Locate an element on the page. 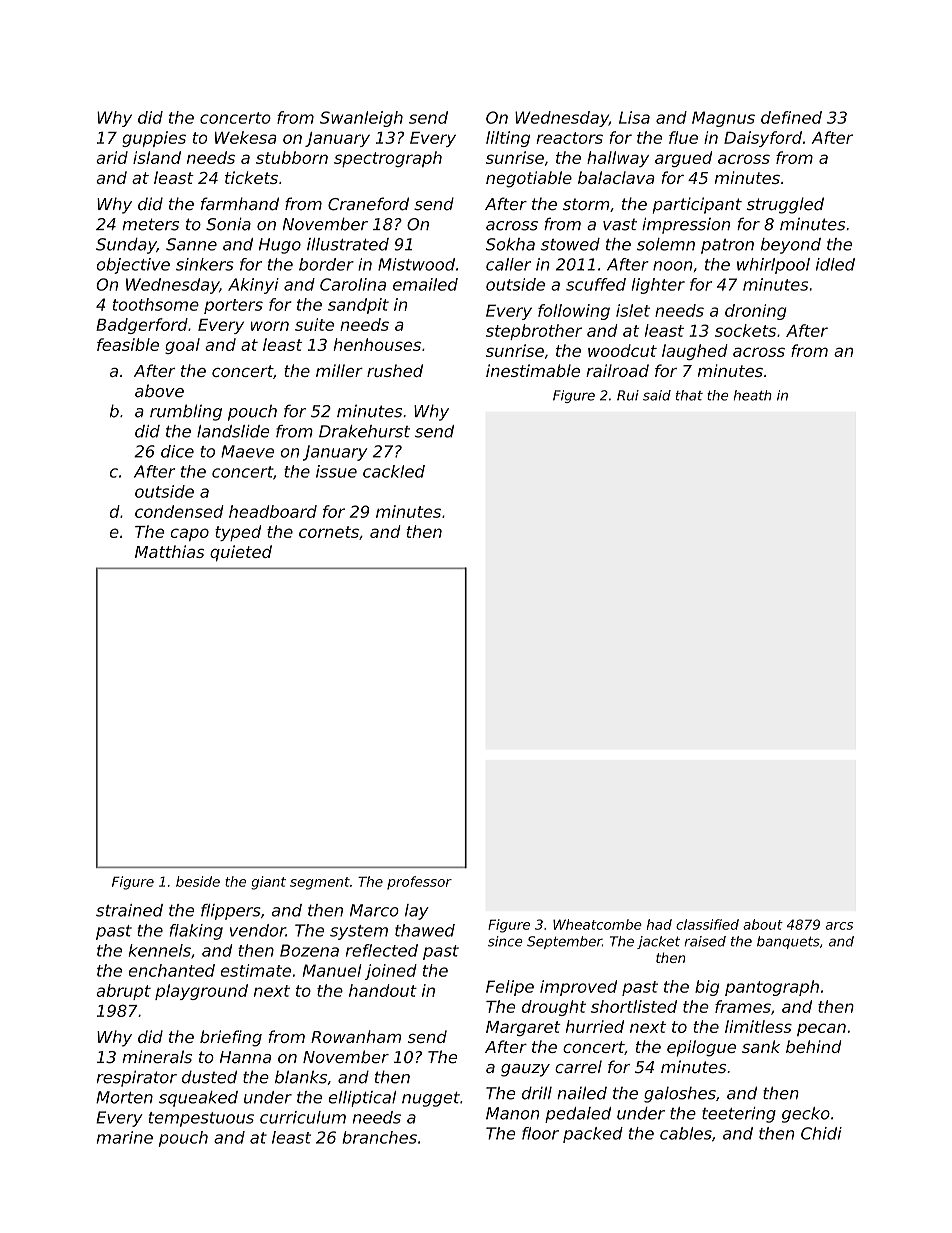 The width and height of the page is (952, 1233). laughed is located at coordinates (695, 352).
